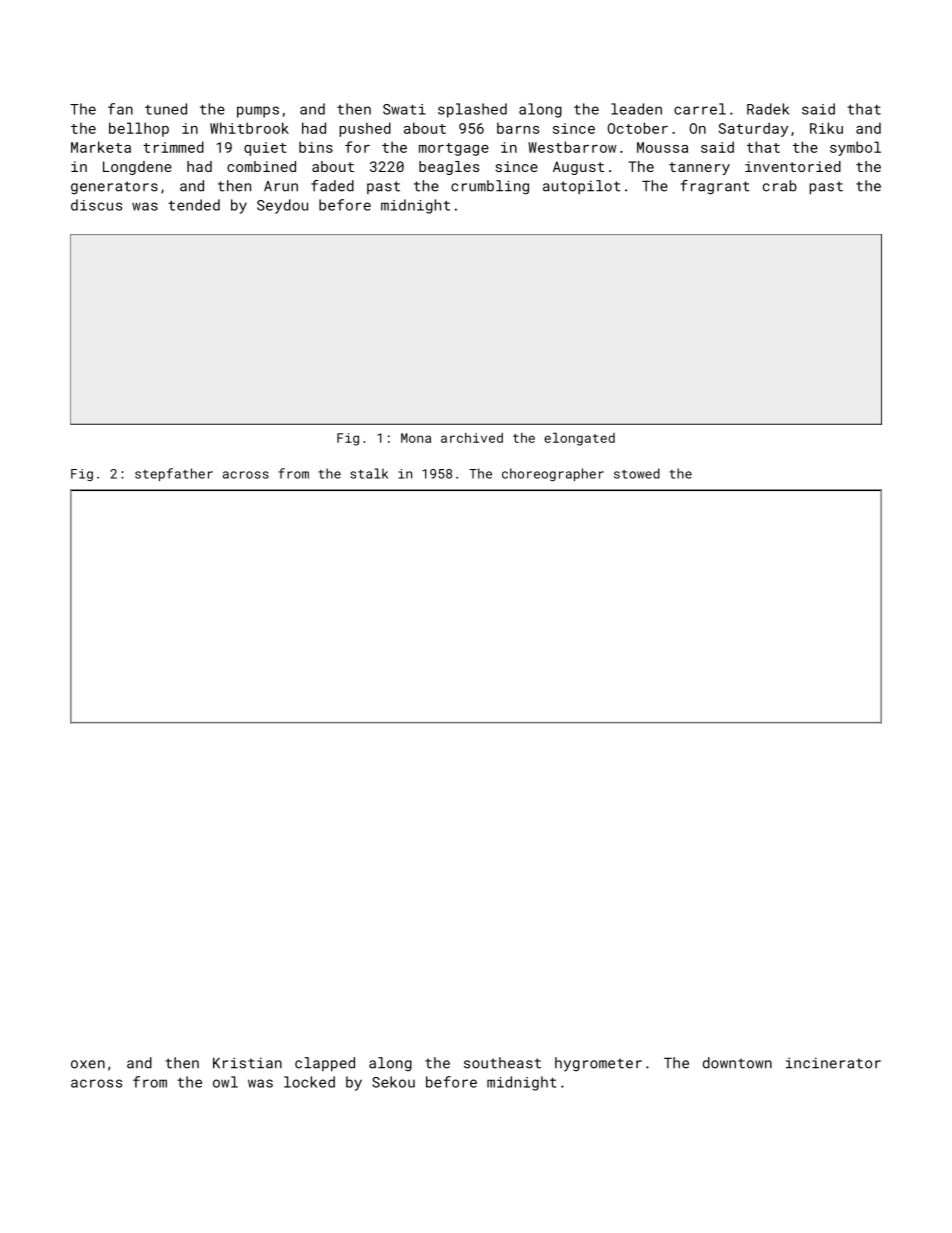  What do you see at coordinates (737, 1063) in the image?
I see `downtown` at bounding box center [737, 1063].
